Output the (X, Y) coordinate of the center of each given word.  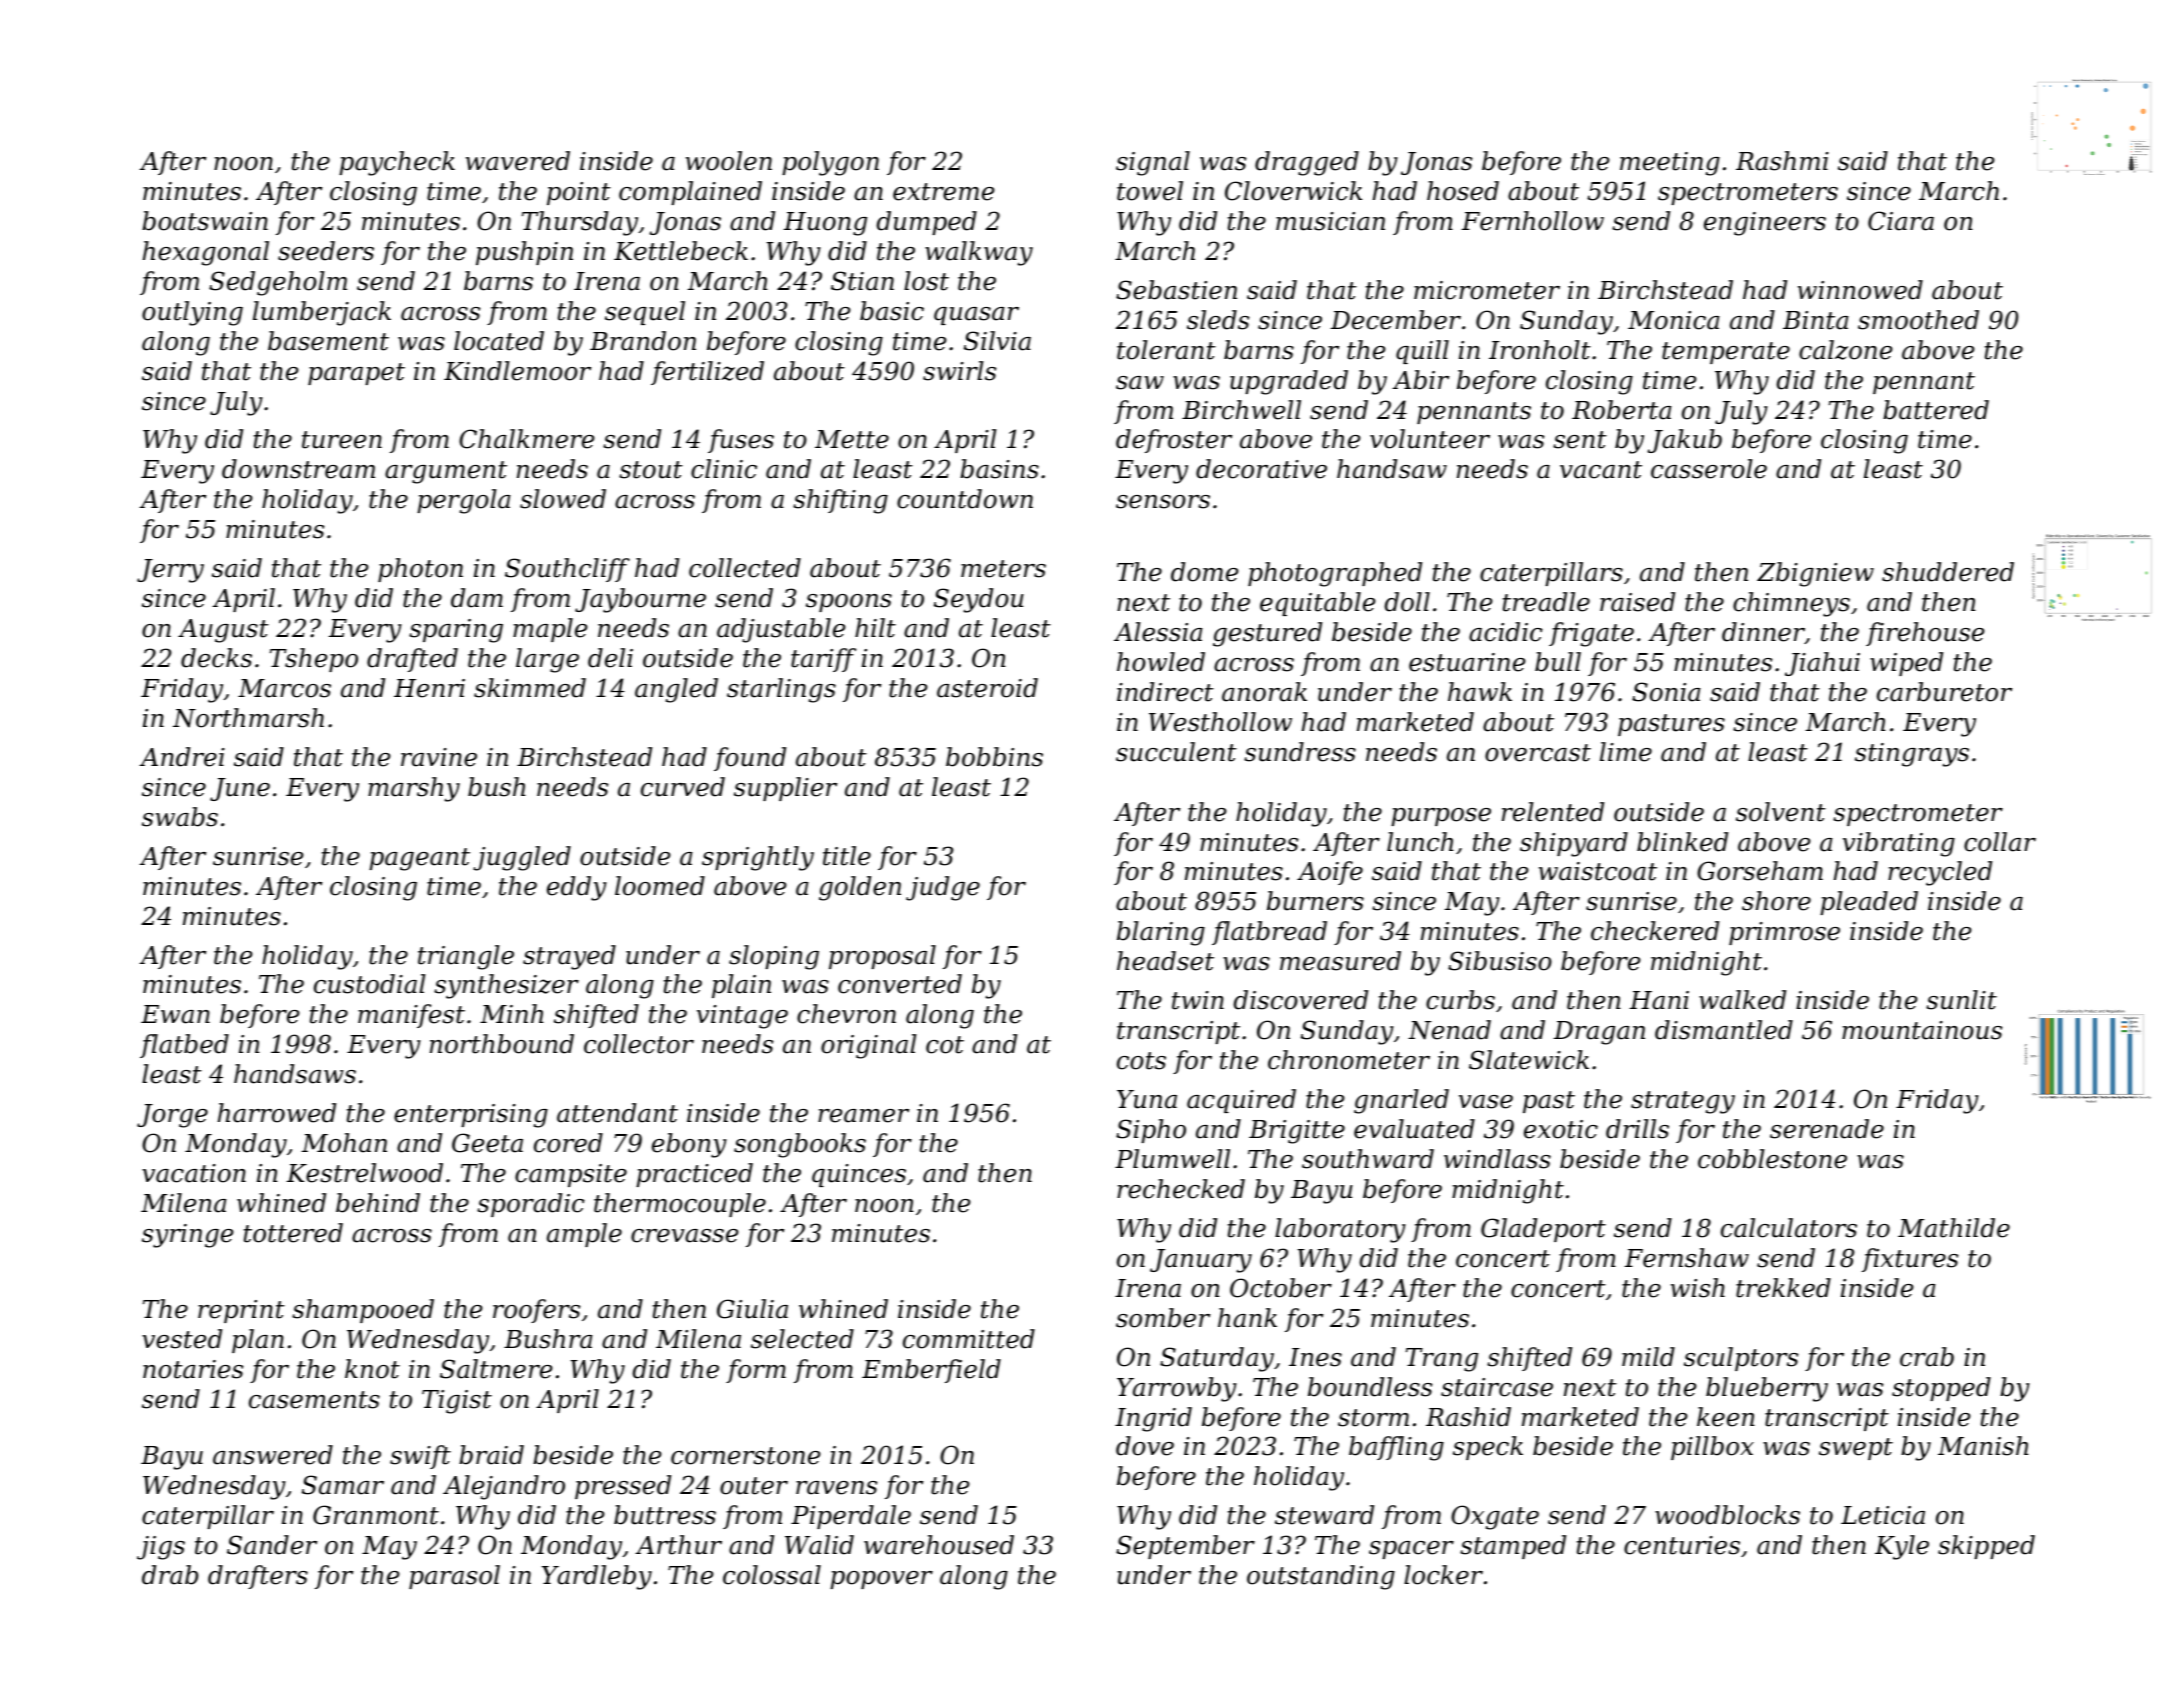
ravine (439, 757)
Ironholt (1540, 350)
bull (1558, 662)
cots (1141, 1061)
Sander (272, 1545)
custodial (370, 984)
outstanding (1321, 1577)
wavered (518, 161)
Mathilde (1954, 1228)
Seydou (979, 600)
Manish (1983, 1446)
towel (1150, 191)
